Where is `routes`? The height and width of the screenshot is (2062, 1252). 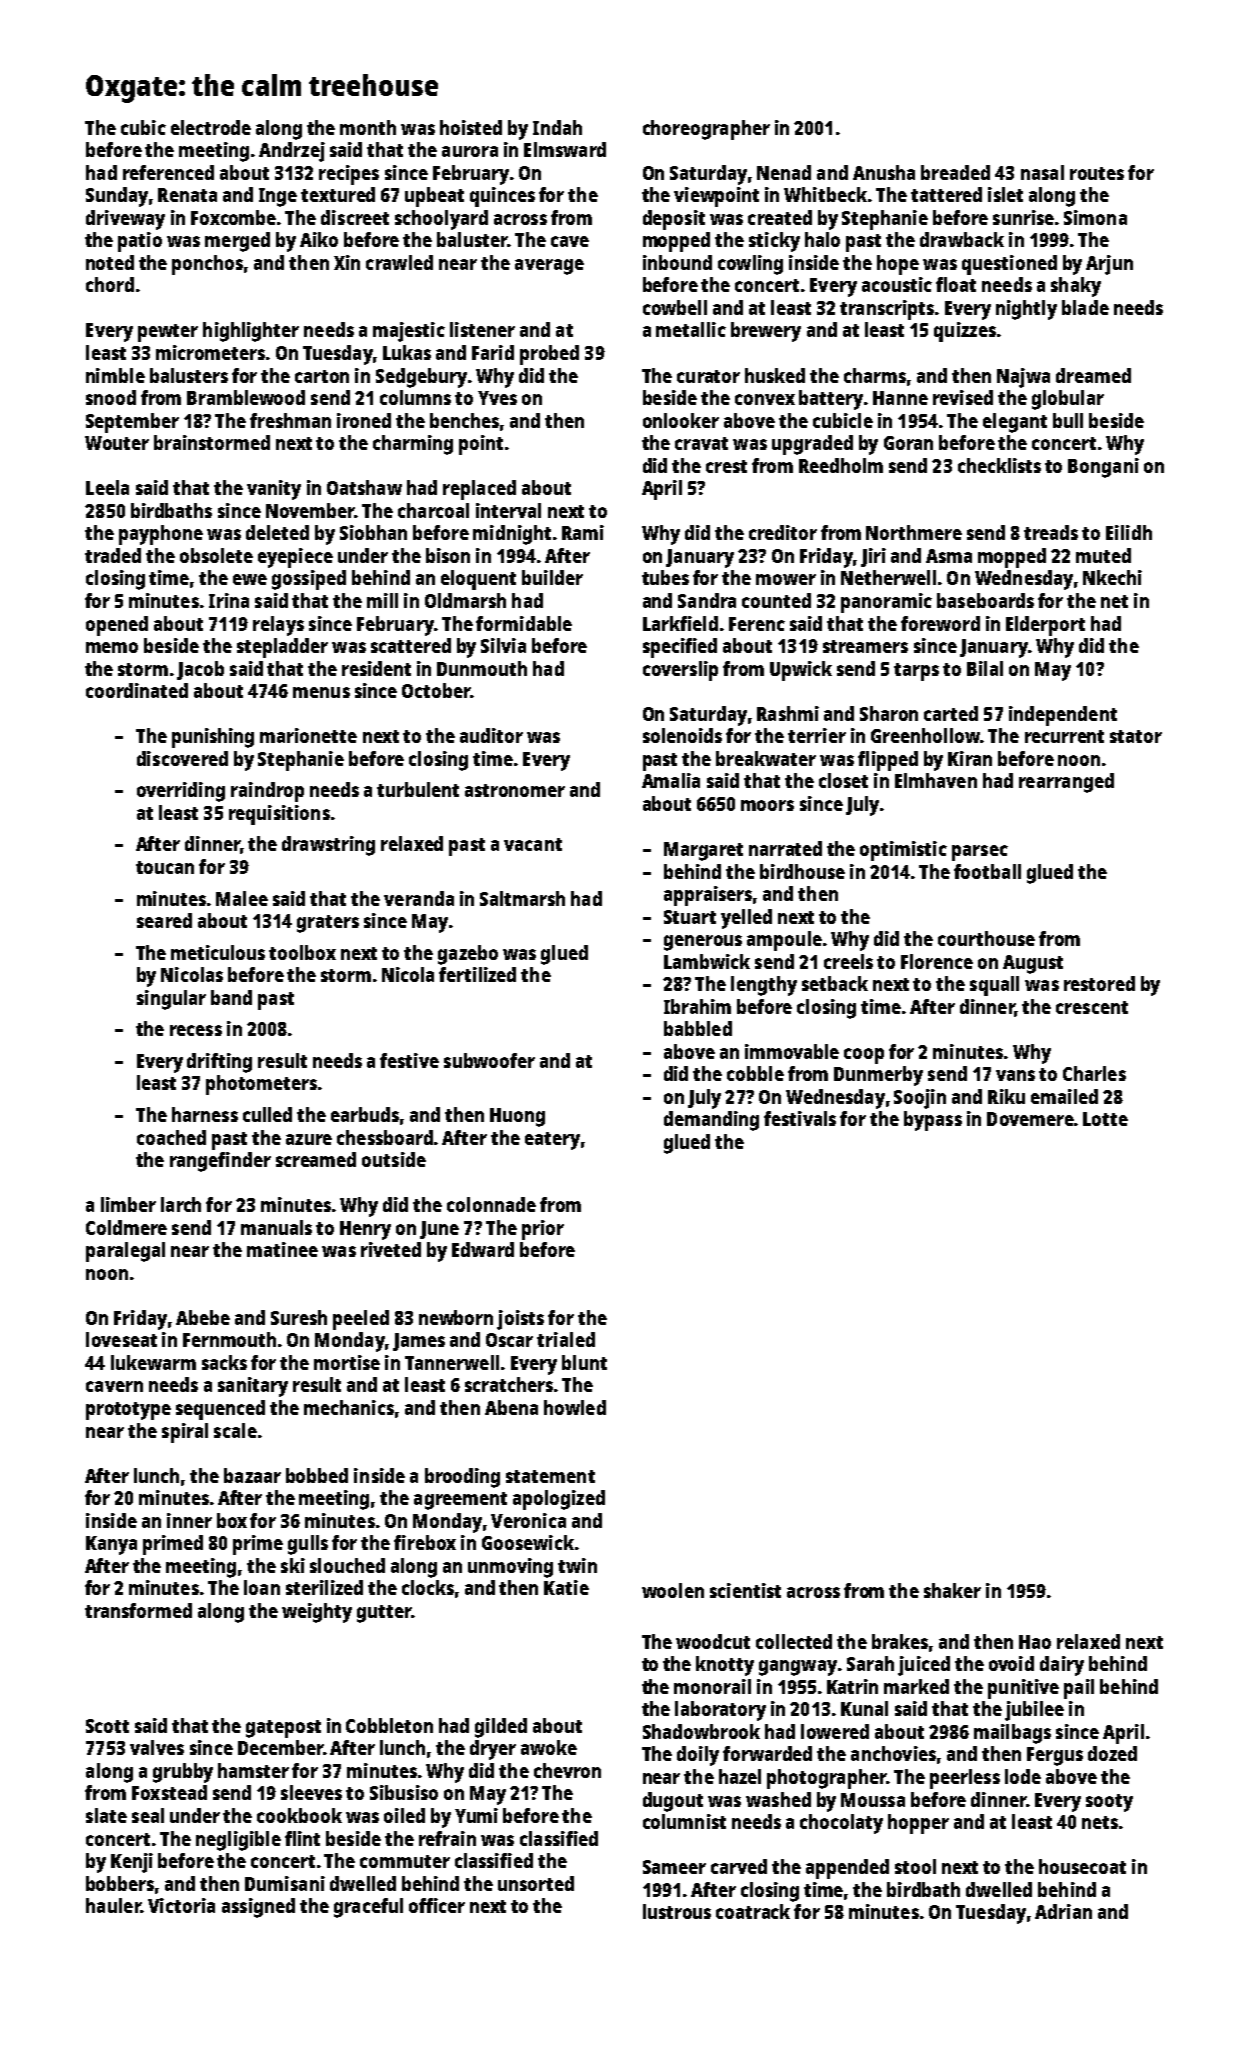 routes is located at coordinates (1097, 173).
